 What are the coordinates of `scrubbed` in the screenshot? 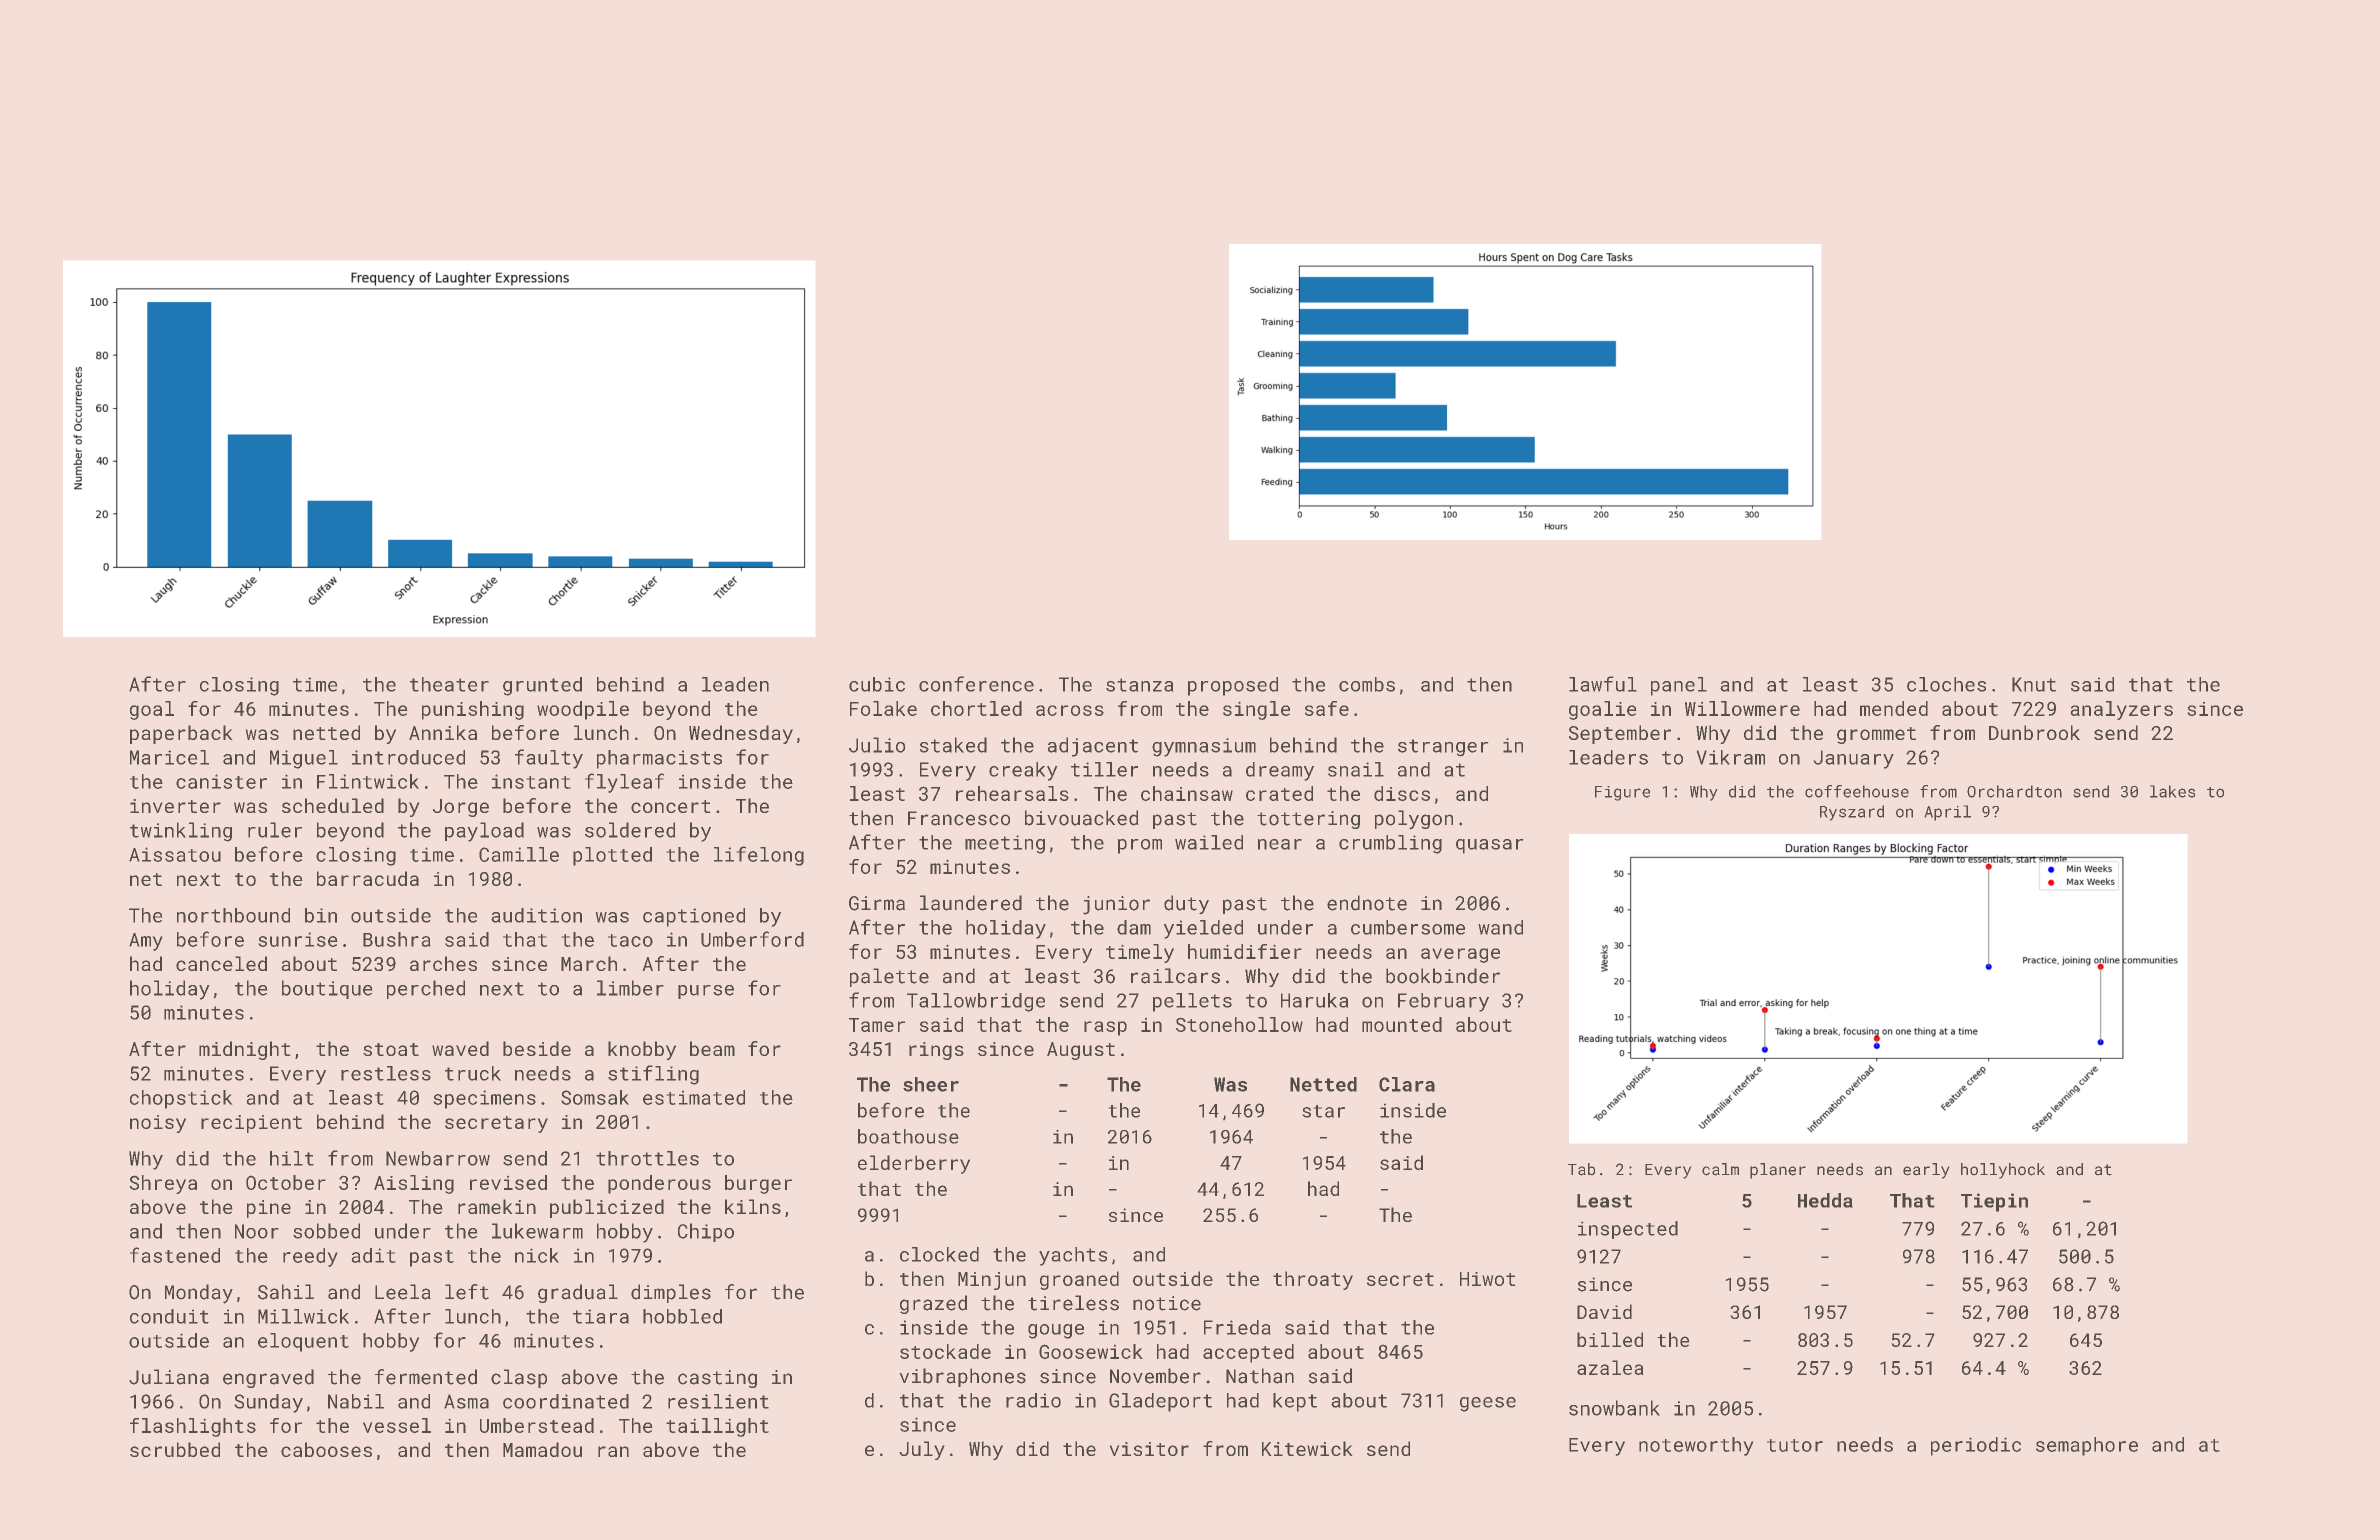 It's located at (175, 1449).
